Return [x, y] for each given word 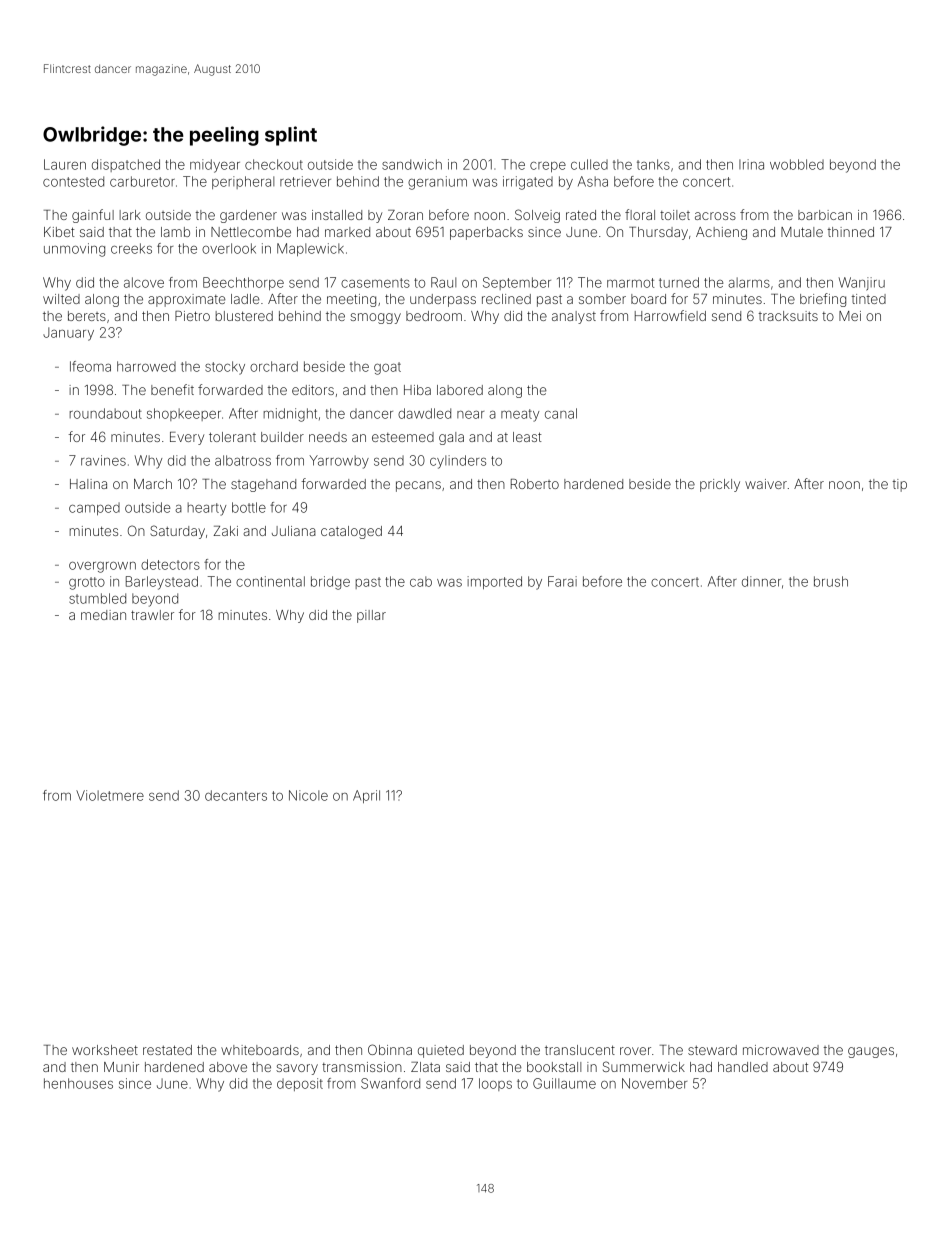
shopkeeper [184, 414]
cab [421, 581]
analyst [574, 317]
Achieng [721, 233]
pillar [371, 616]
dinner [761, 581]
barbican [825, 215]
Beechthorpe [243, 283]
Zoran [405, 215]
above [228, 1067]
